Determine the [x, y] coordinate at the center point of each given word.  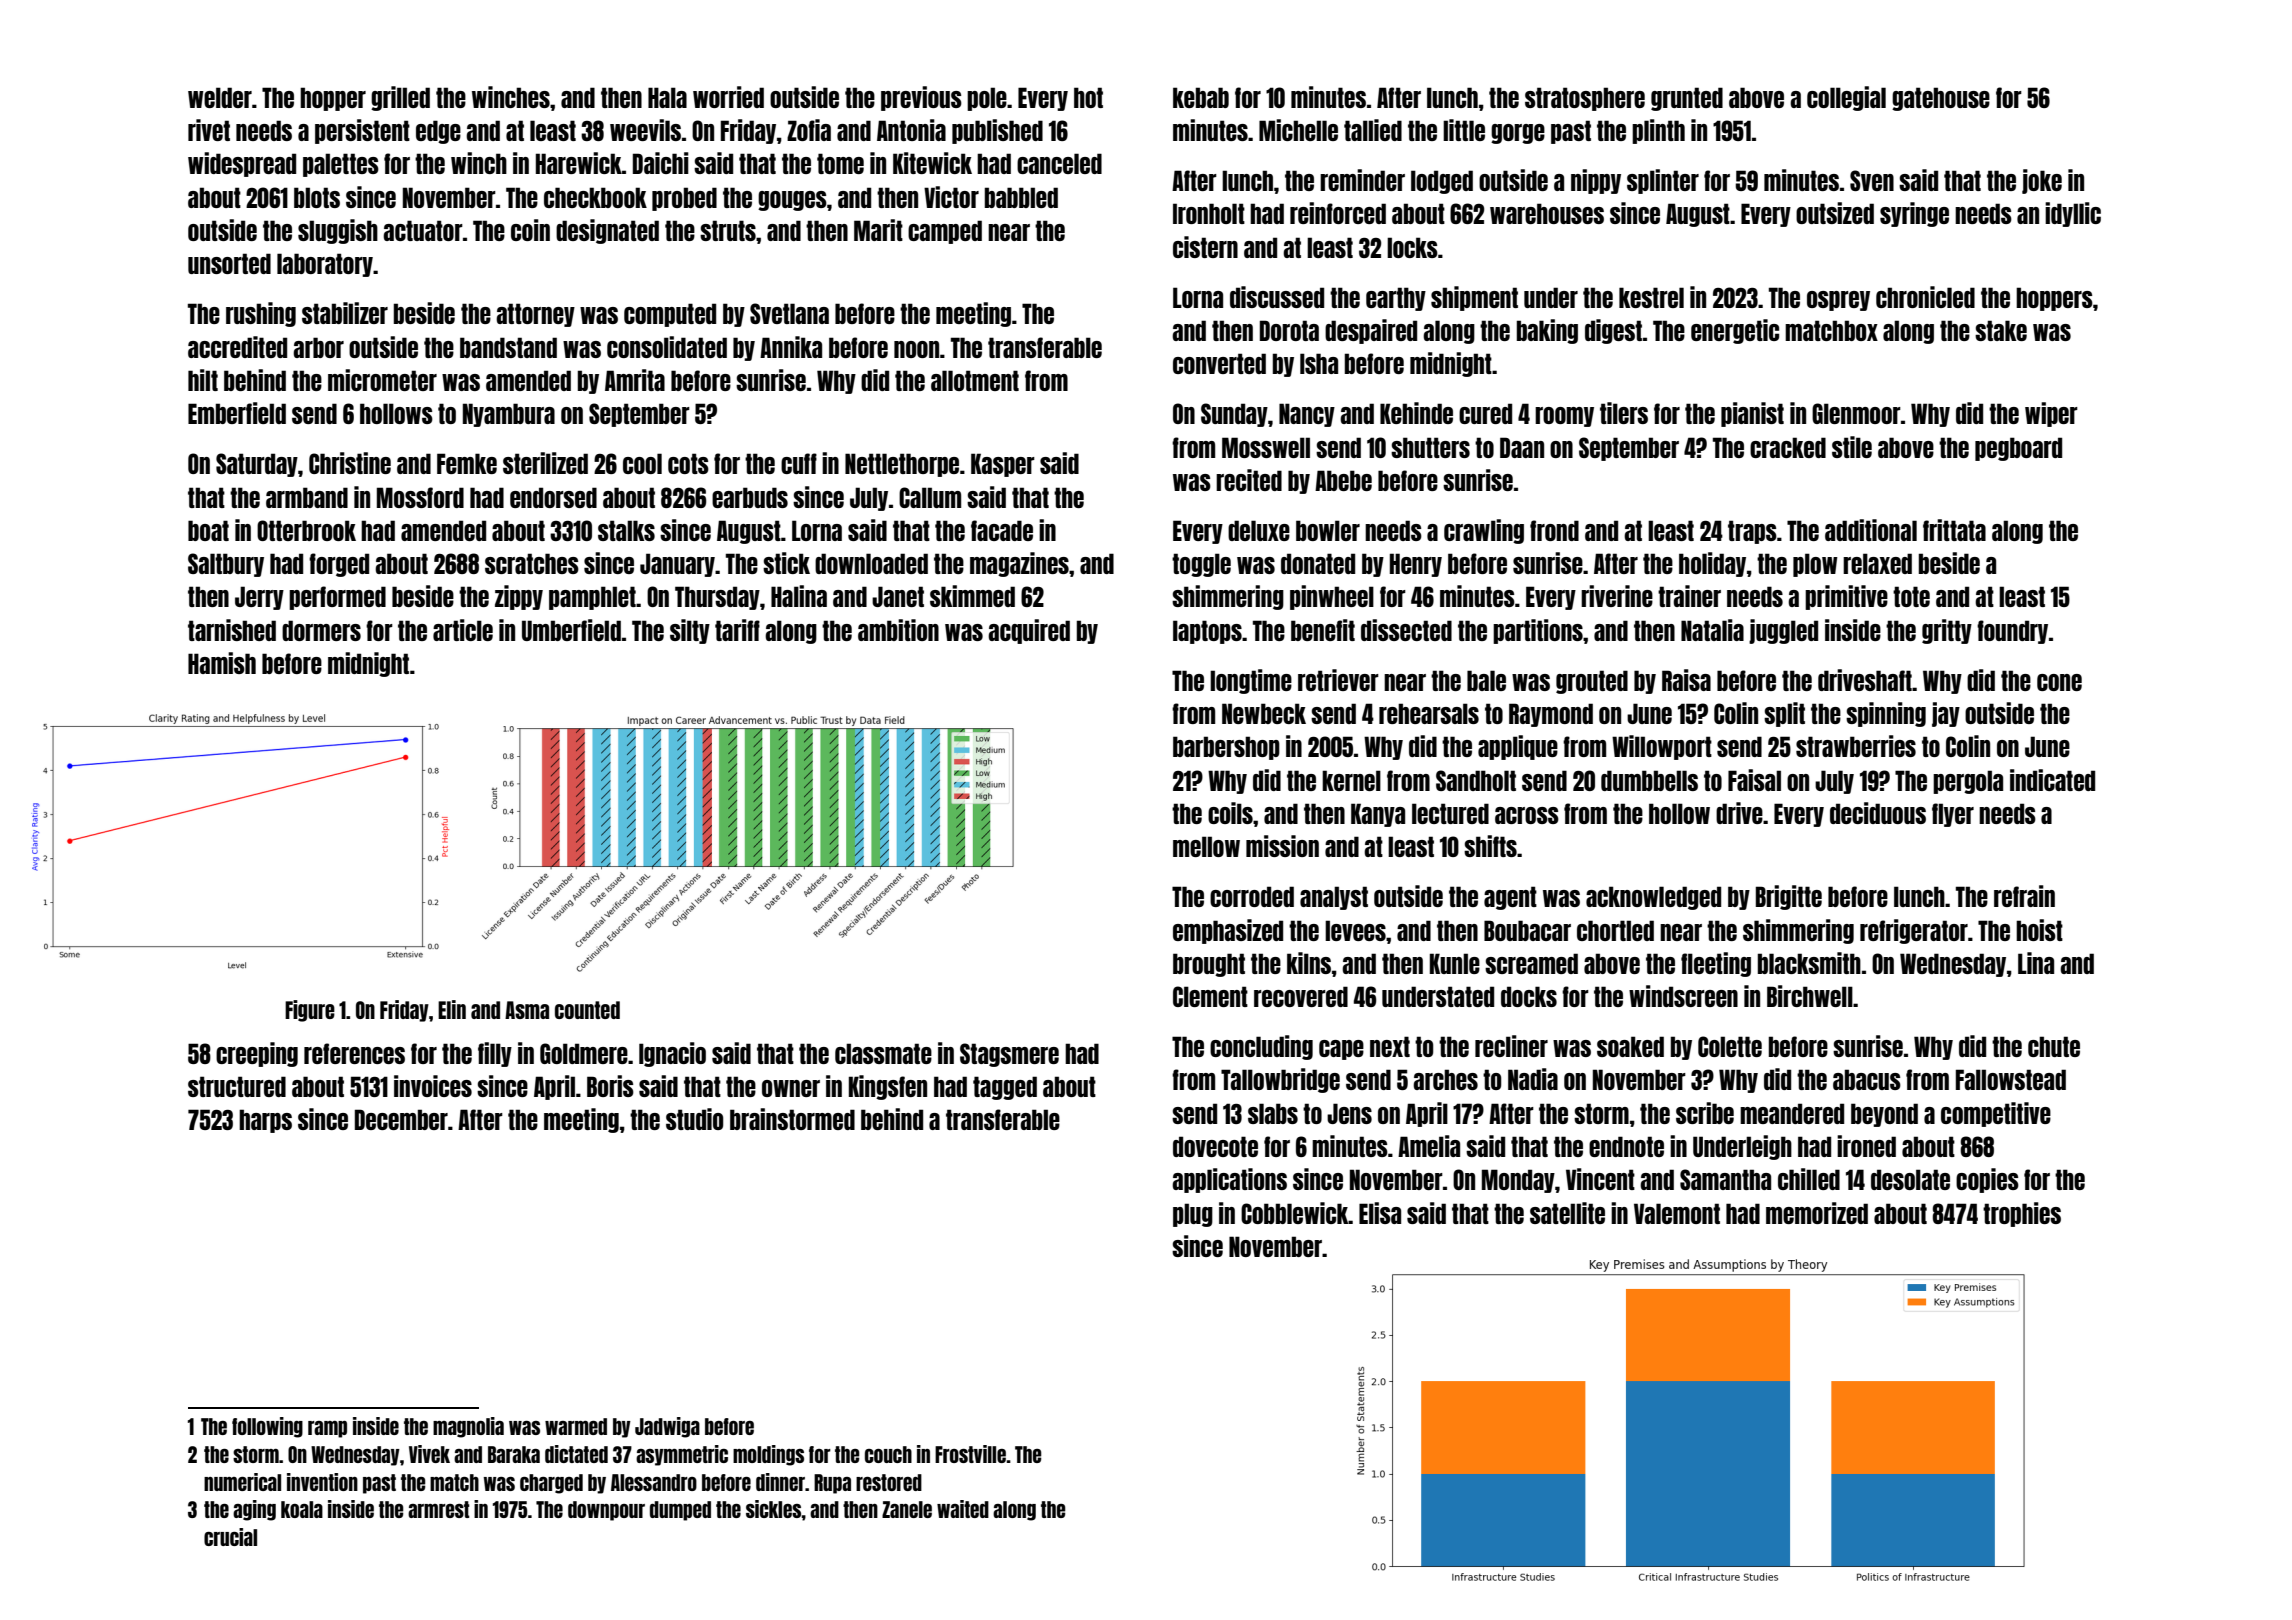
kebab [1201, 97]
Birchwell [1810, 996]
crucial [230, 1537]
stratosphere [1585, 99]
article [463, 630]
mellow [1206, 846]
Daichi [661, 163]
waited [963, 1509]
